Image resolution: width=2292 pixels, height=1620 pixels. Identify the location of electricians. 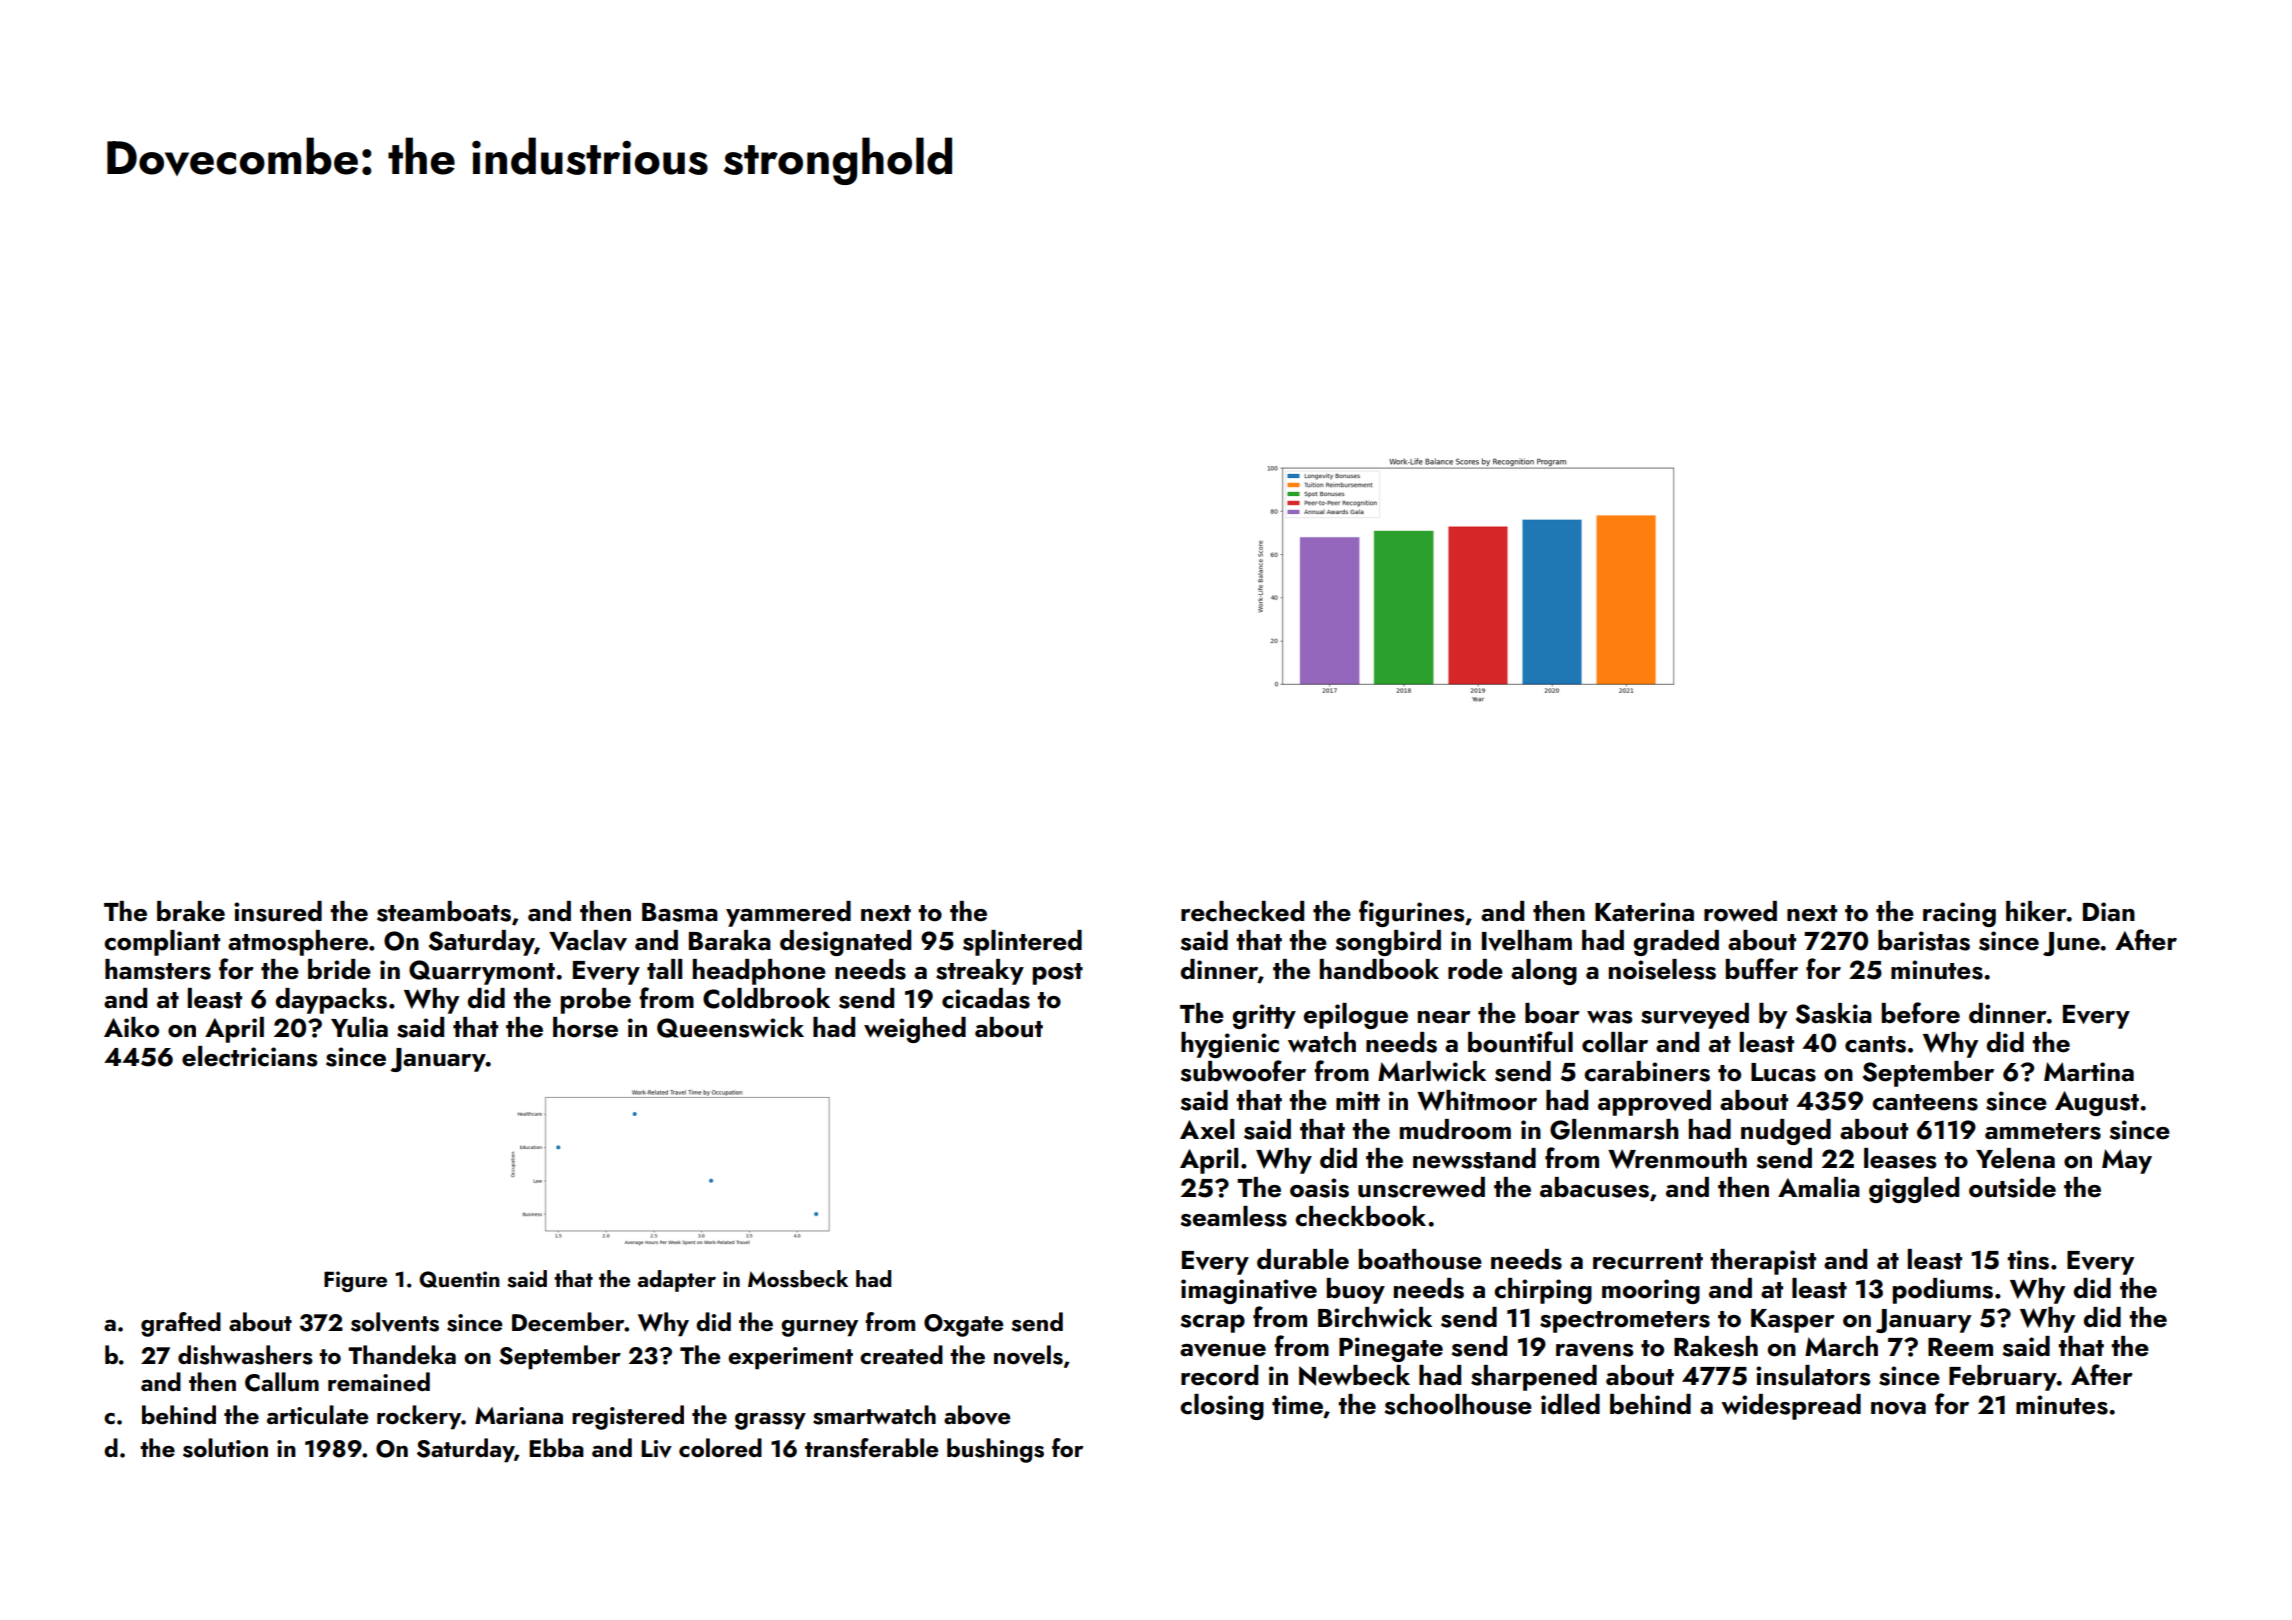
(249, 1056).
